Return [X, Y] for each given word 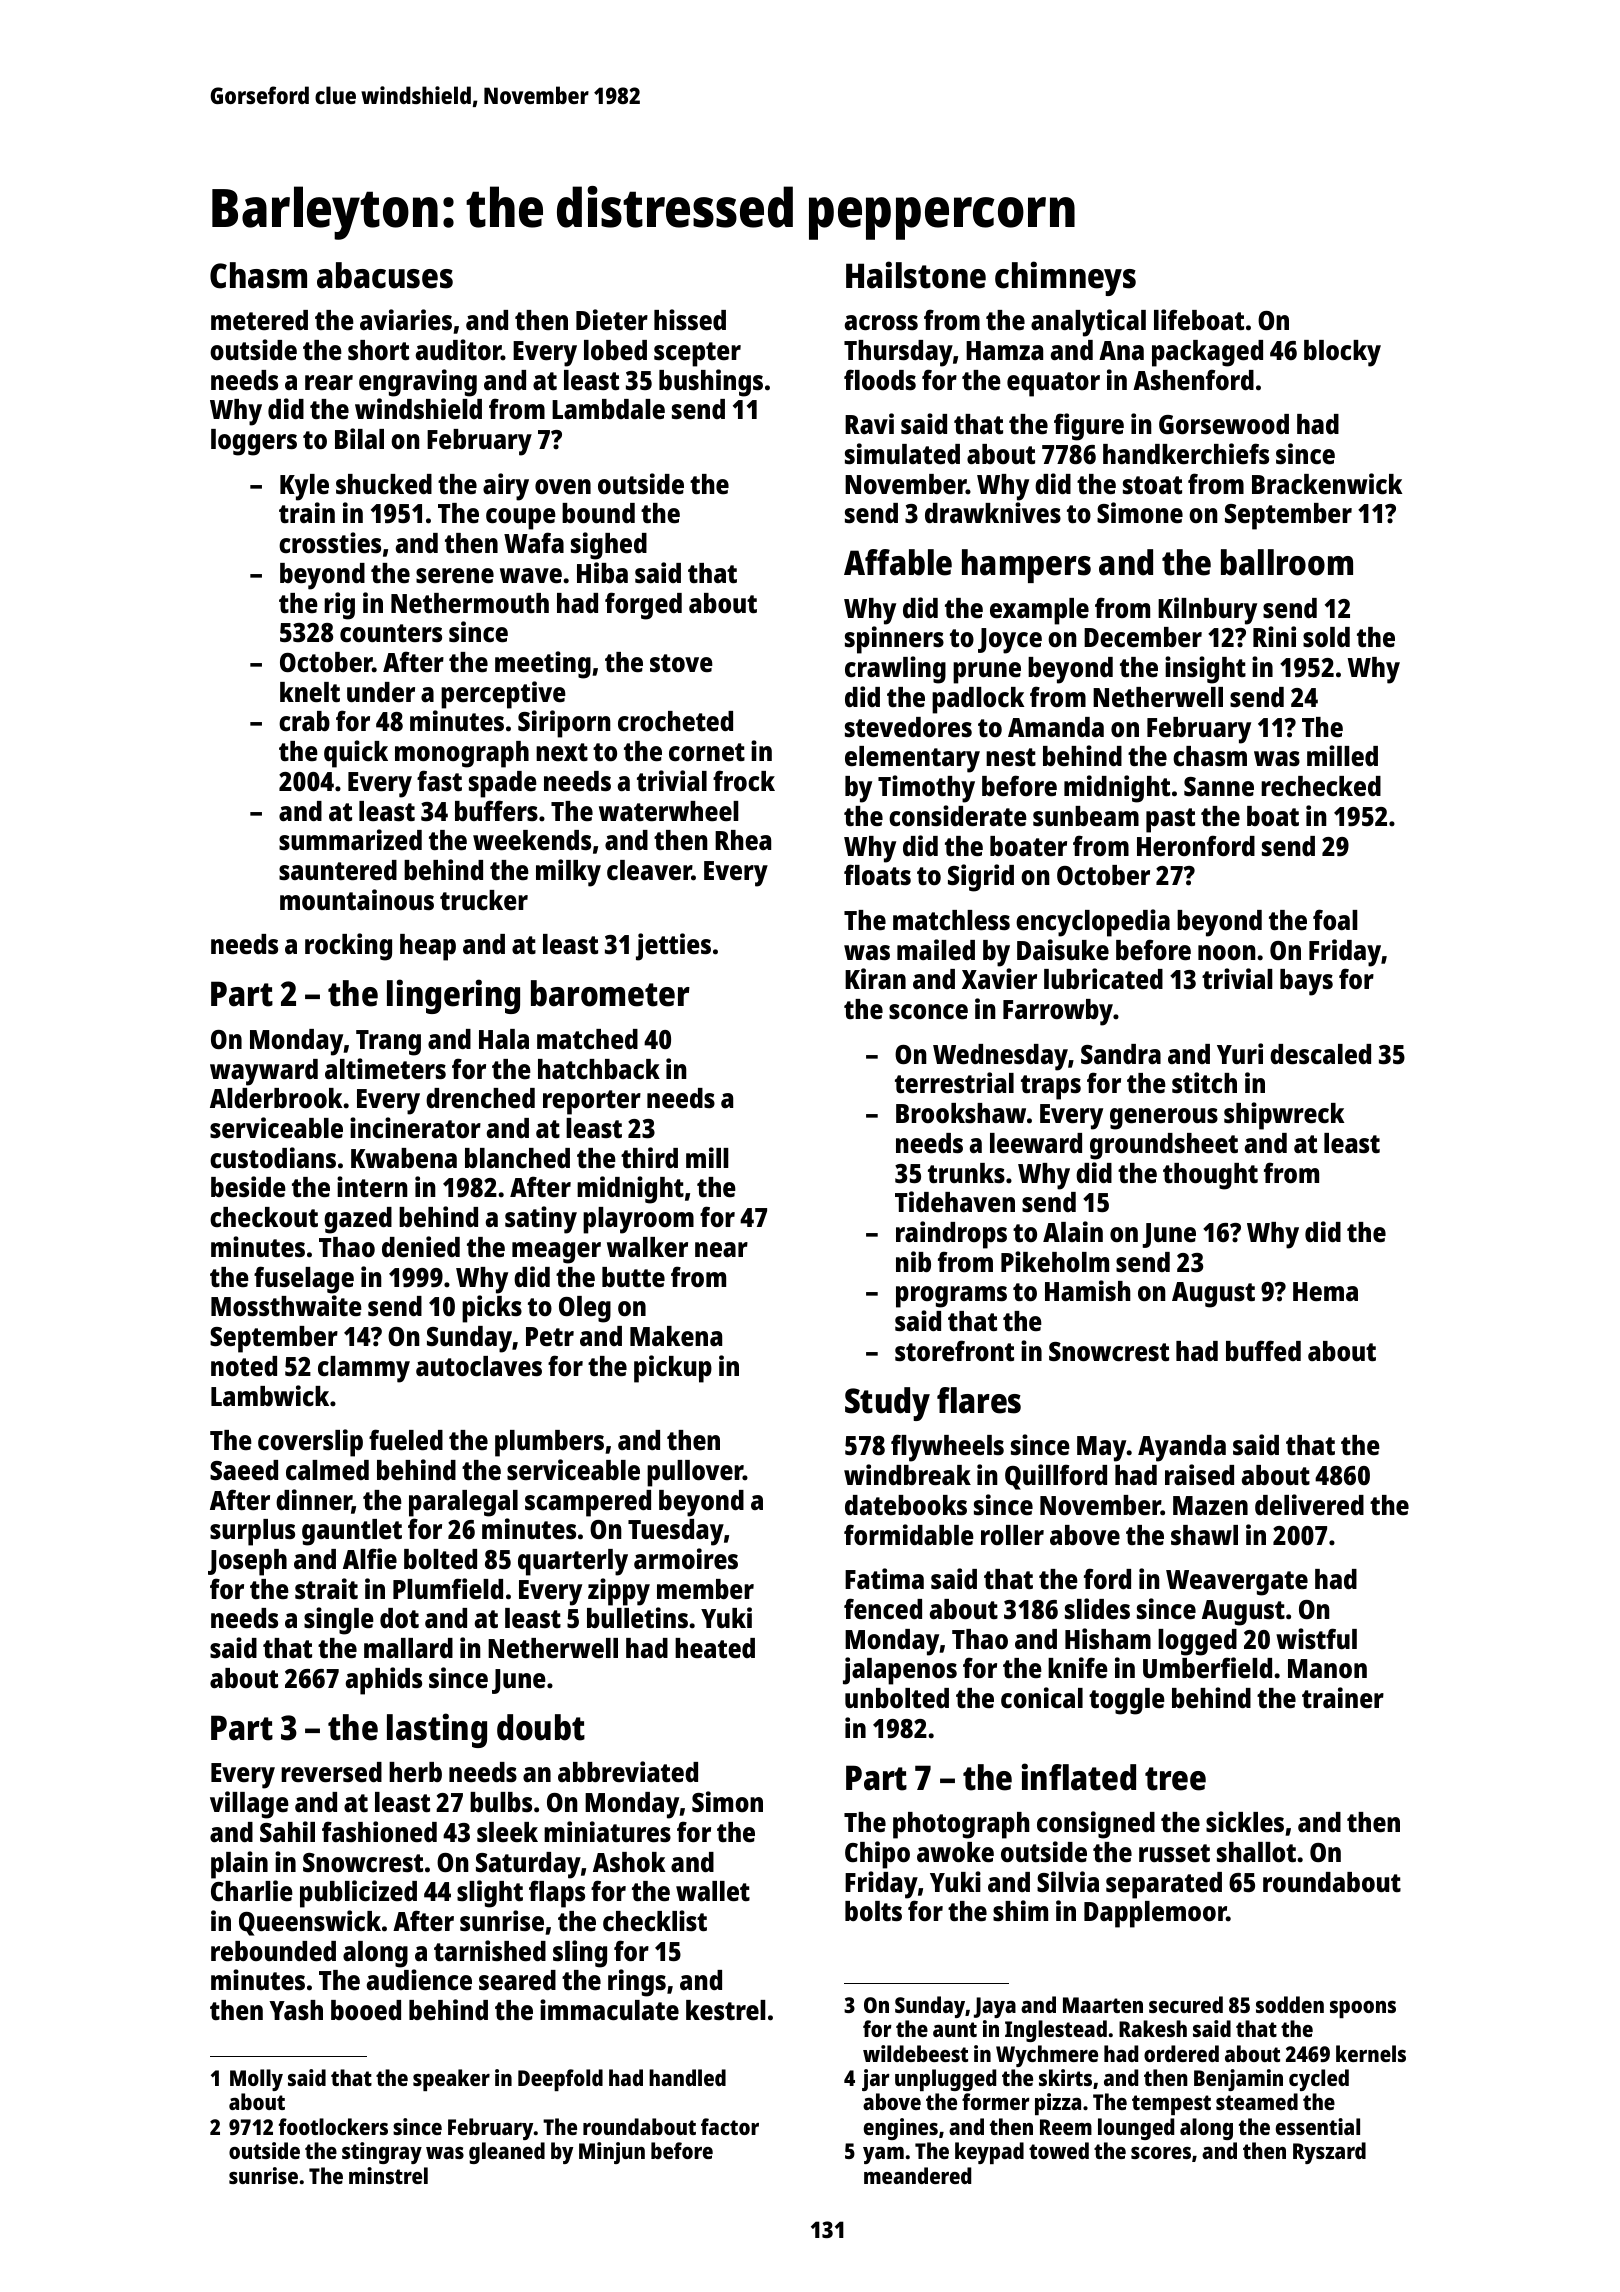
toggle [1127, 1701]
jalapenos [900, 1671]
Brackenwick [1327, 484]
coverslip [310, 1443]
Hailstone [916, 275]
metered [259, 320]
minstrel [388, 2175]
